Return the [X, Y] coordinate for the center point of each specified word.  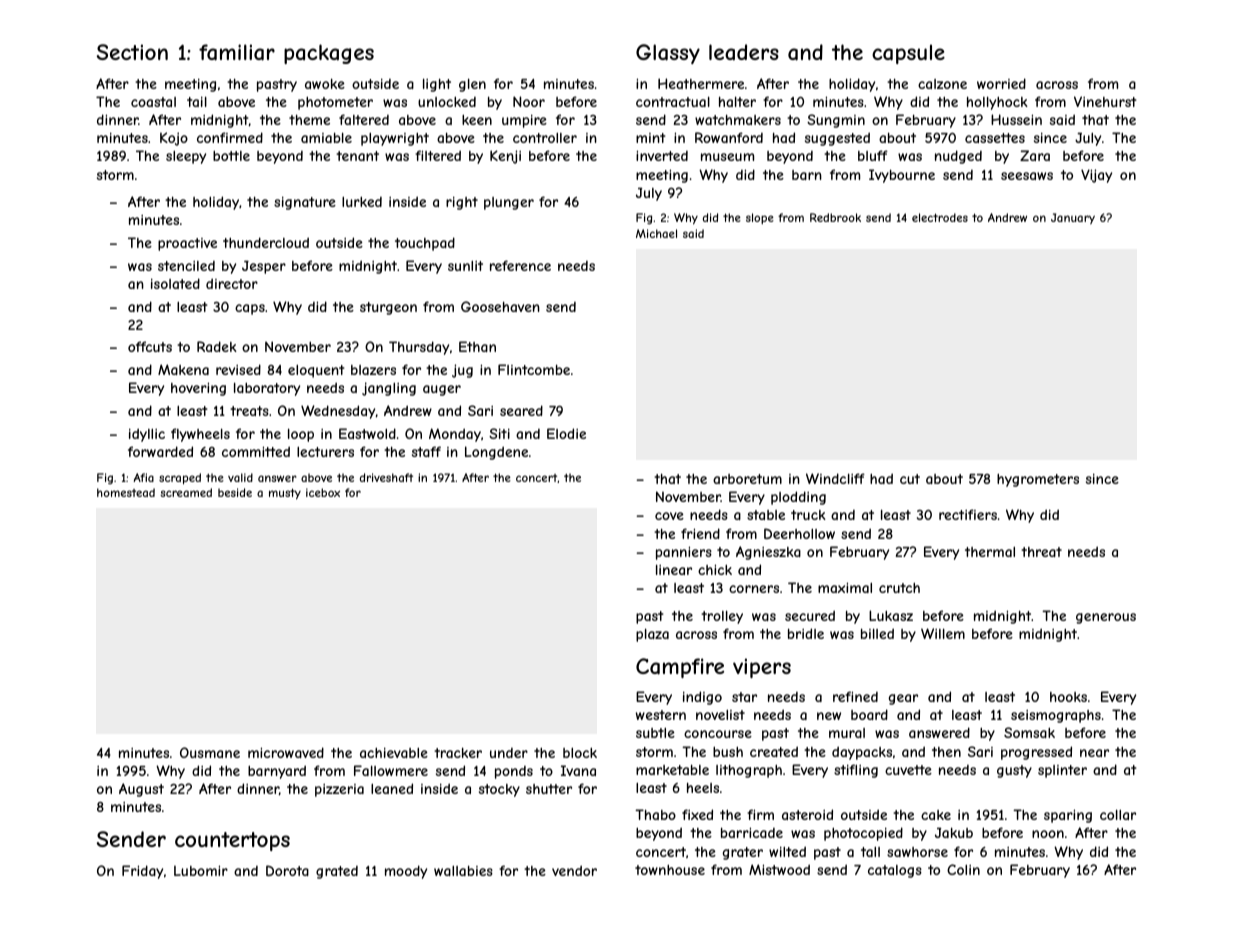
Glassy [668, 54]
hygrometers [1038, 480]
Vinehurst [1105, 101]
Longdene [496, 453]
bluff [873, 155]
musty [285, 494]
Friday [142, 872]
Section [132, 52]
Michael [656, 233]
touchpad [425, 244]
